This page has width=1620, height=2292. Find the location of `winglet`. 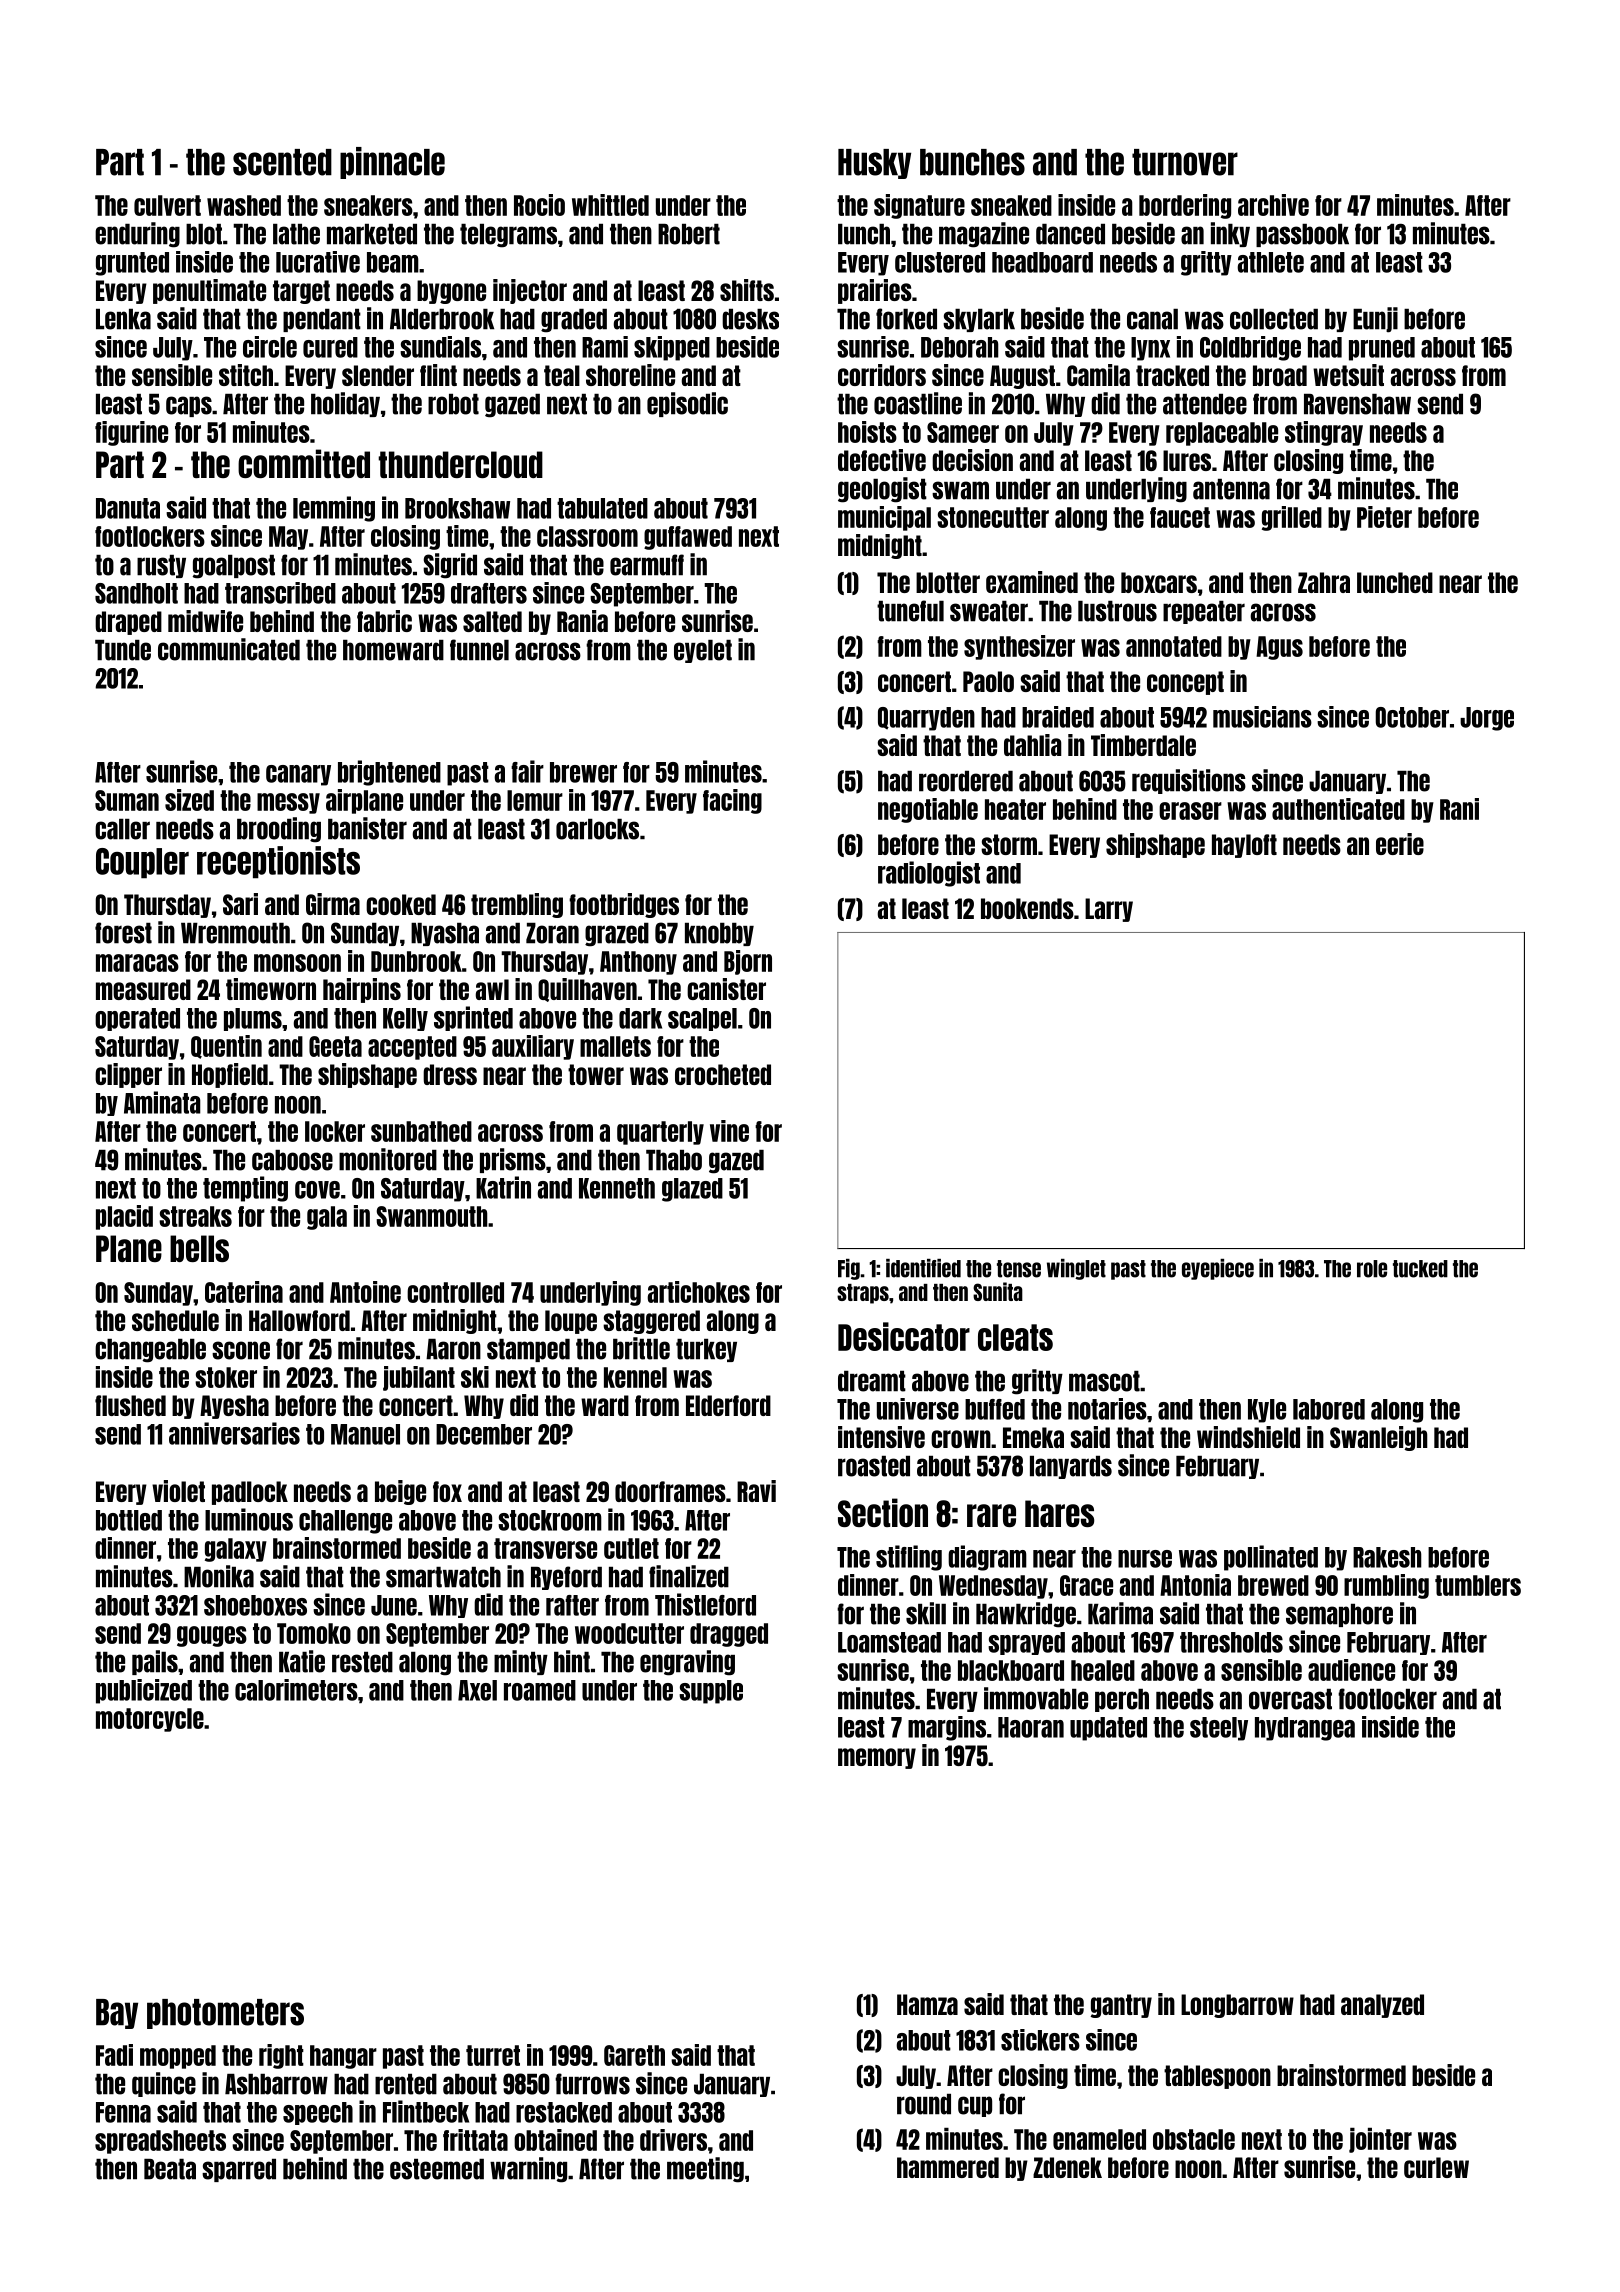

winglet is located at coordinates (1076, 1269).
